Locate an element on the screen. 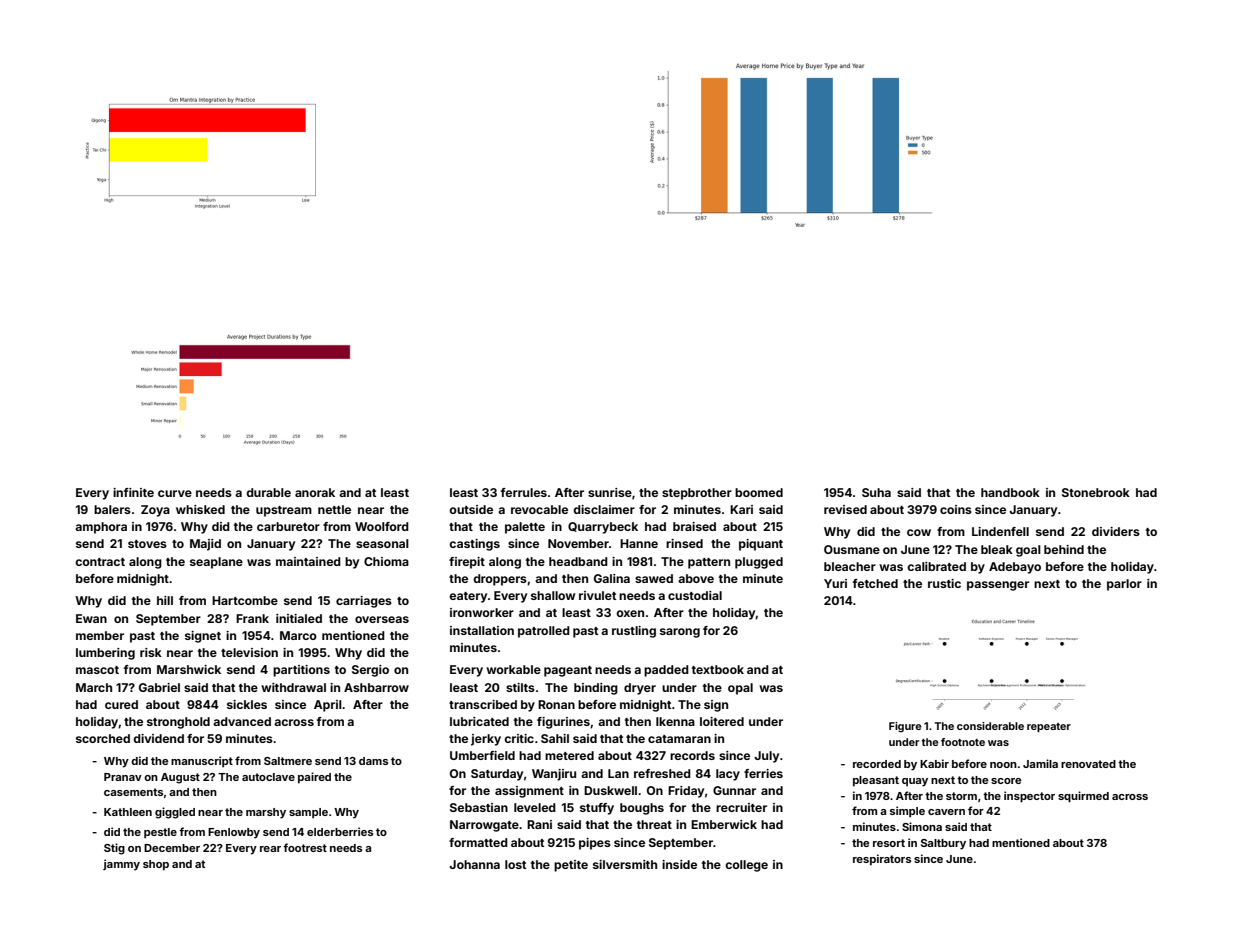 The height and width of the screenshot is (952, 1233). dividend is located at coordinates (158, 738).
